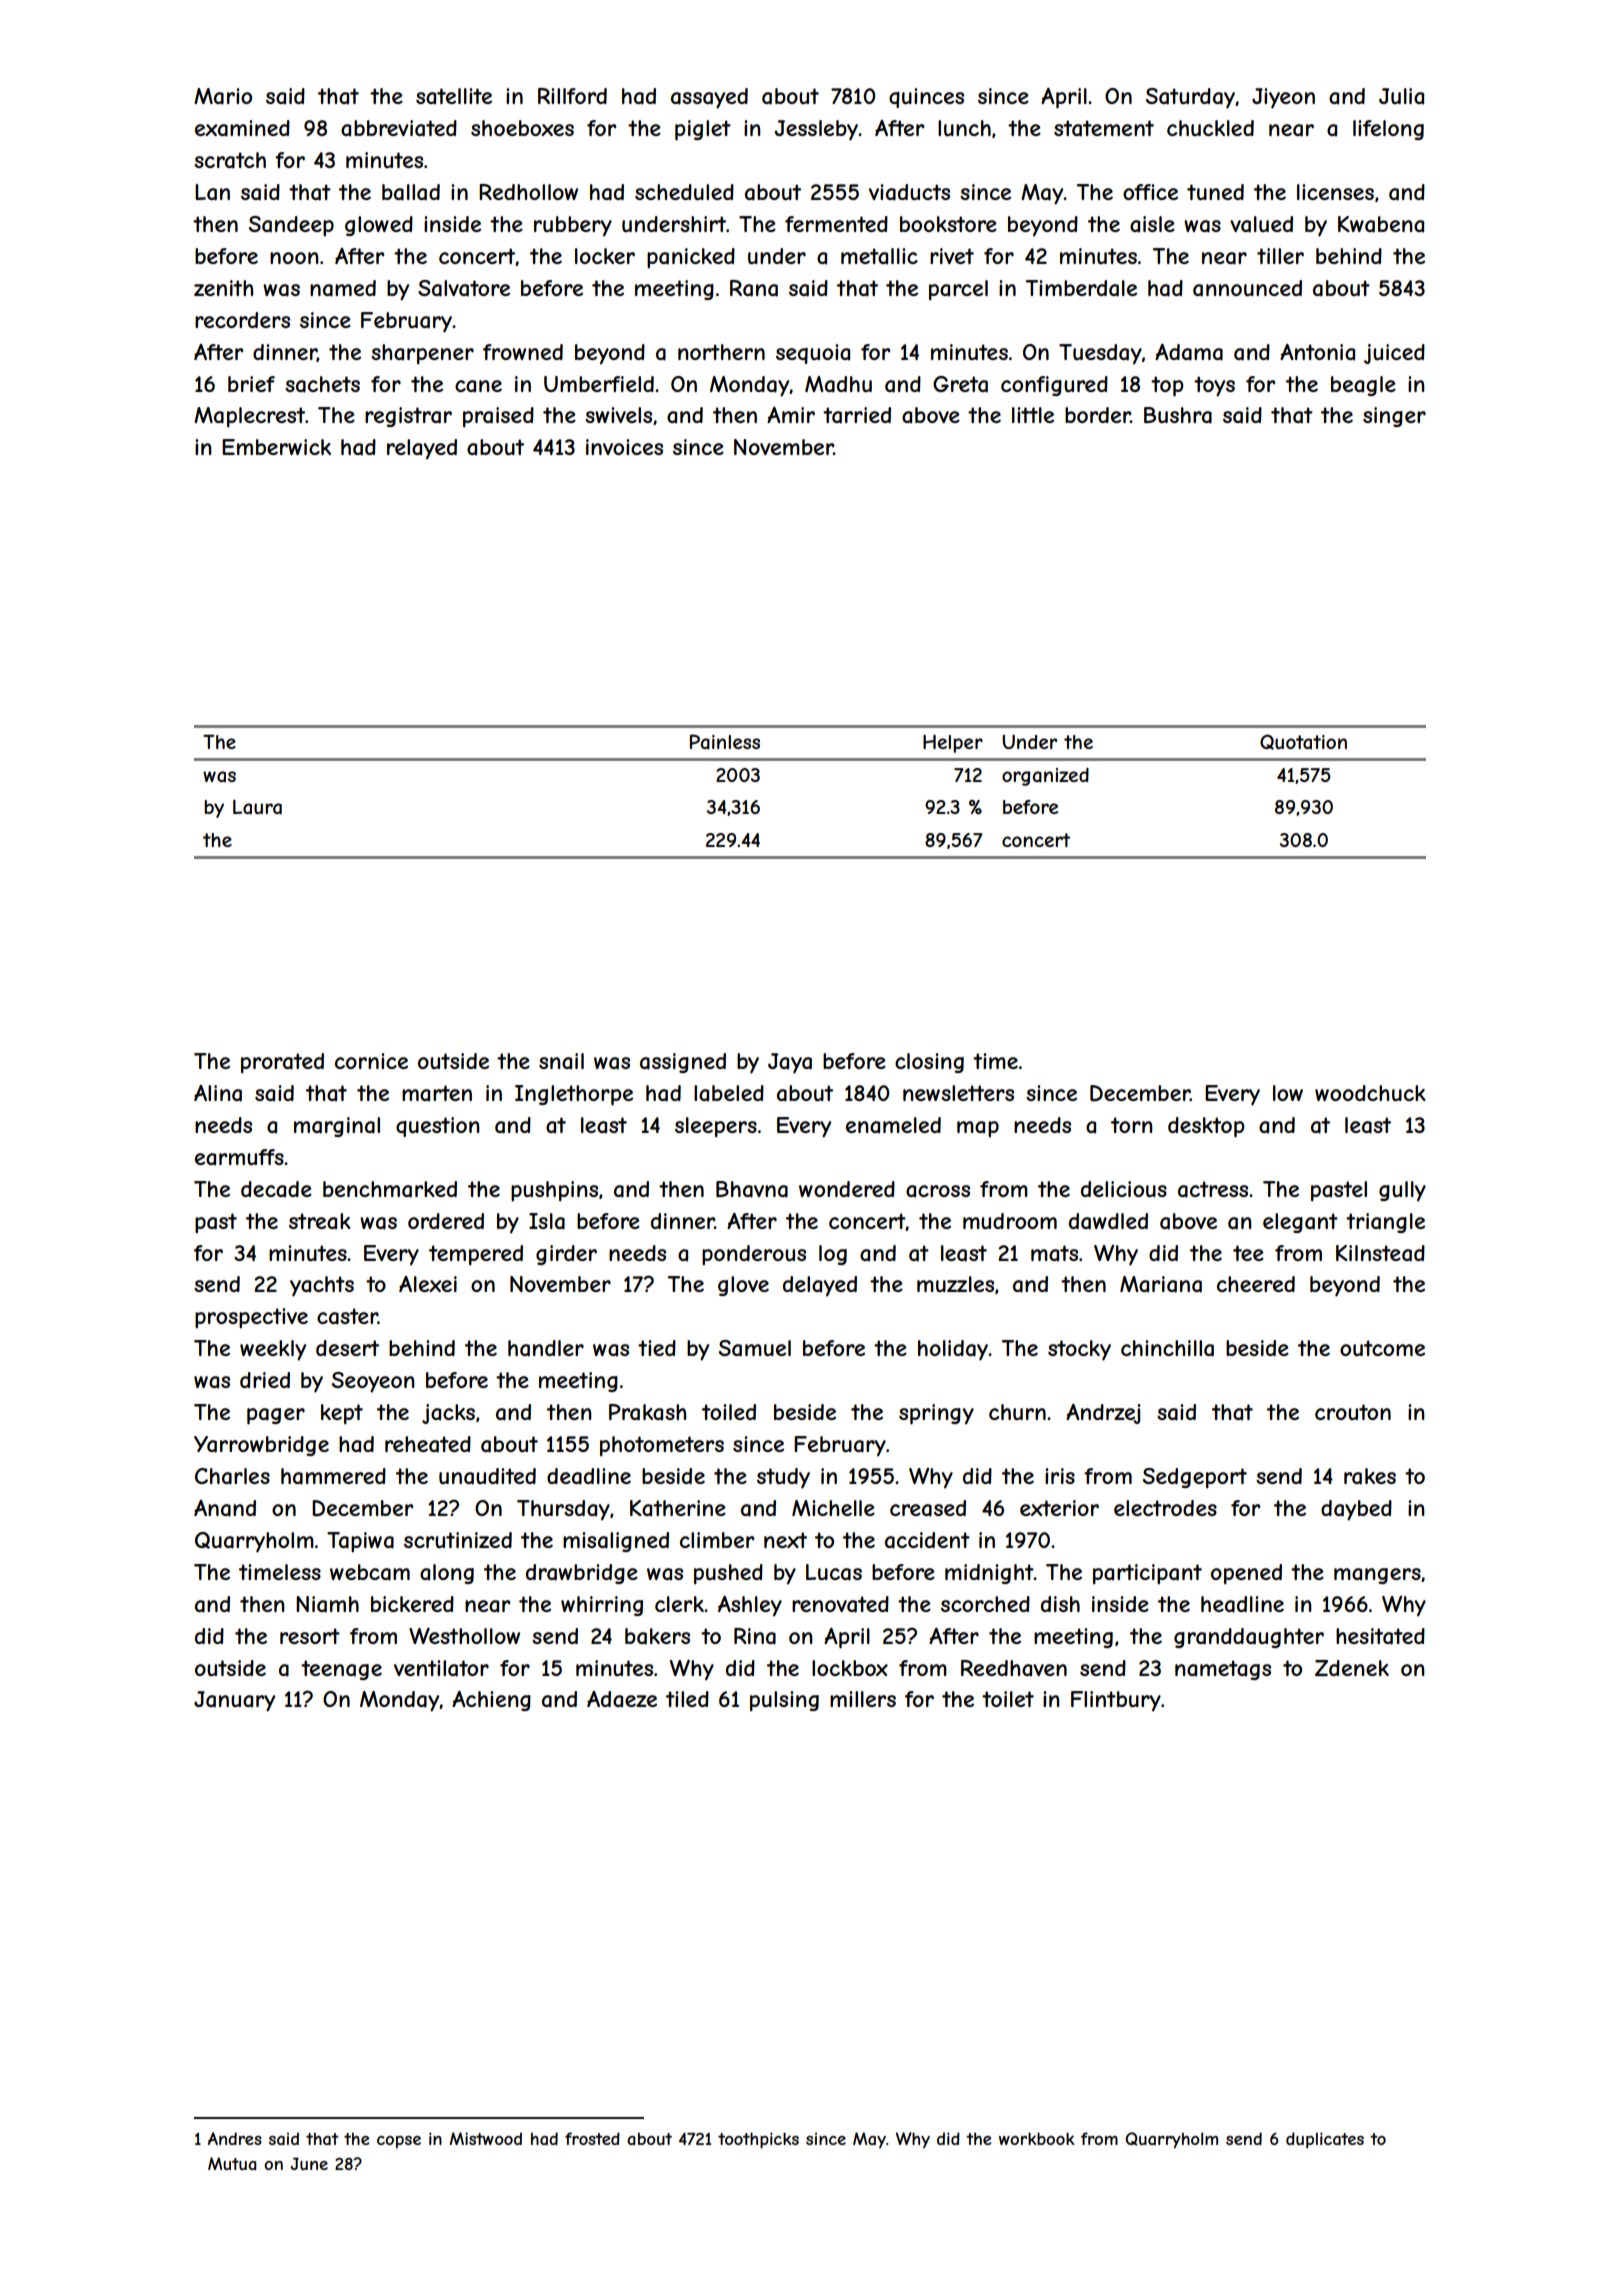 The height and width of the screenshot is (2292, 1620). What do you see at coordinates (1190, 98) in the screenshot?
I see `Saturday` at bounding box center [1190, 98].
